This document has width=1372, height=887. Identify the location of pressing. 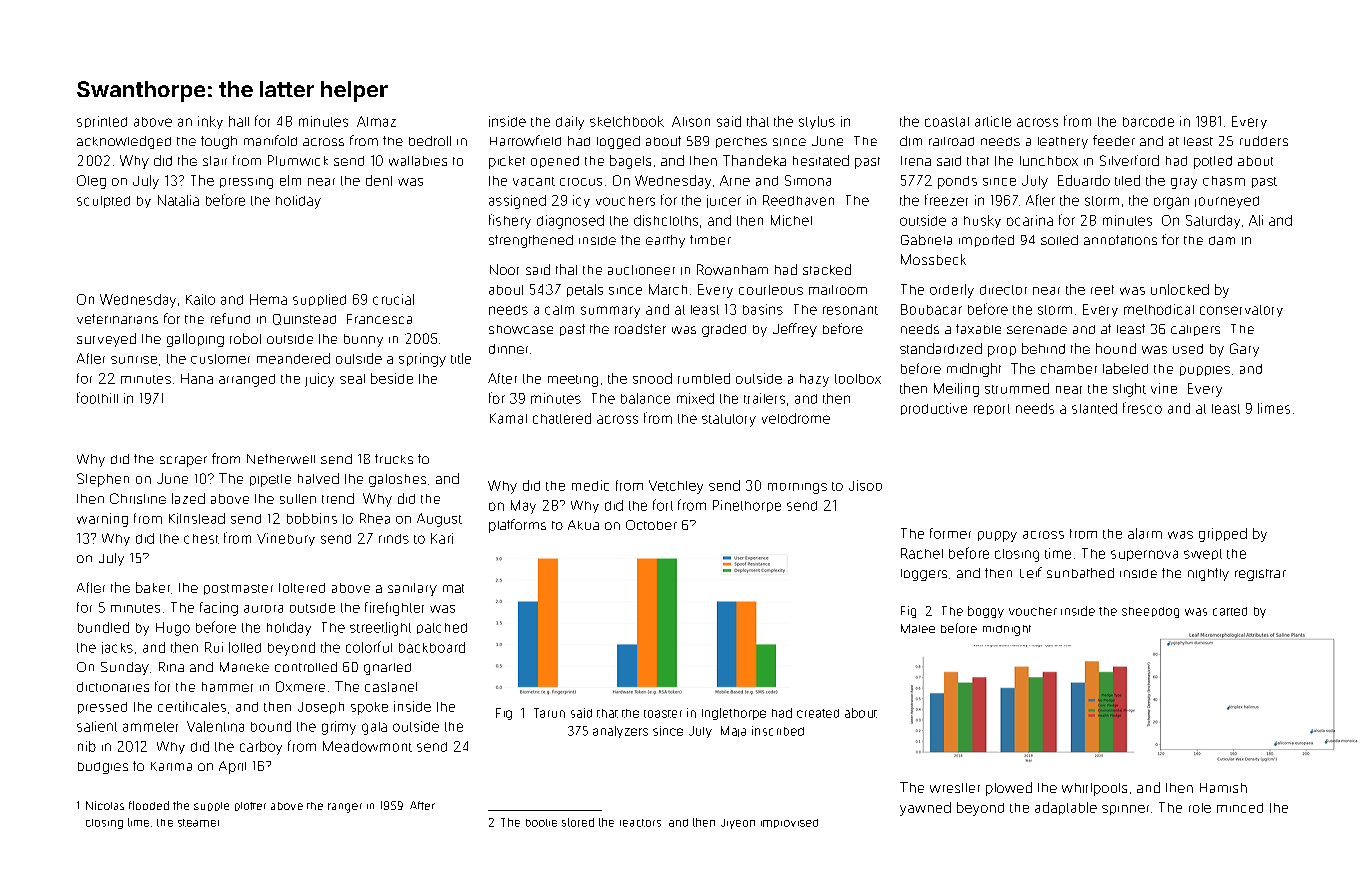
(246, 183).
